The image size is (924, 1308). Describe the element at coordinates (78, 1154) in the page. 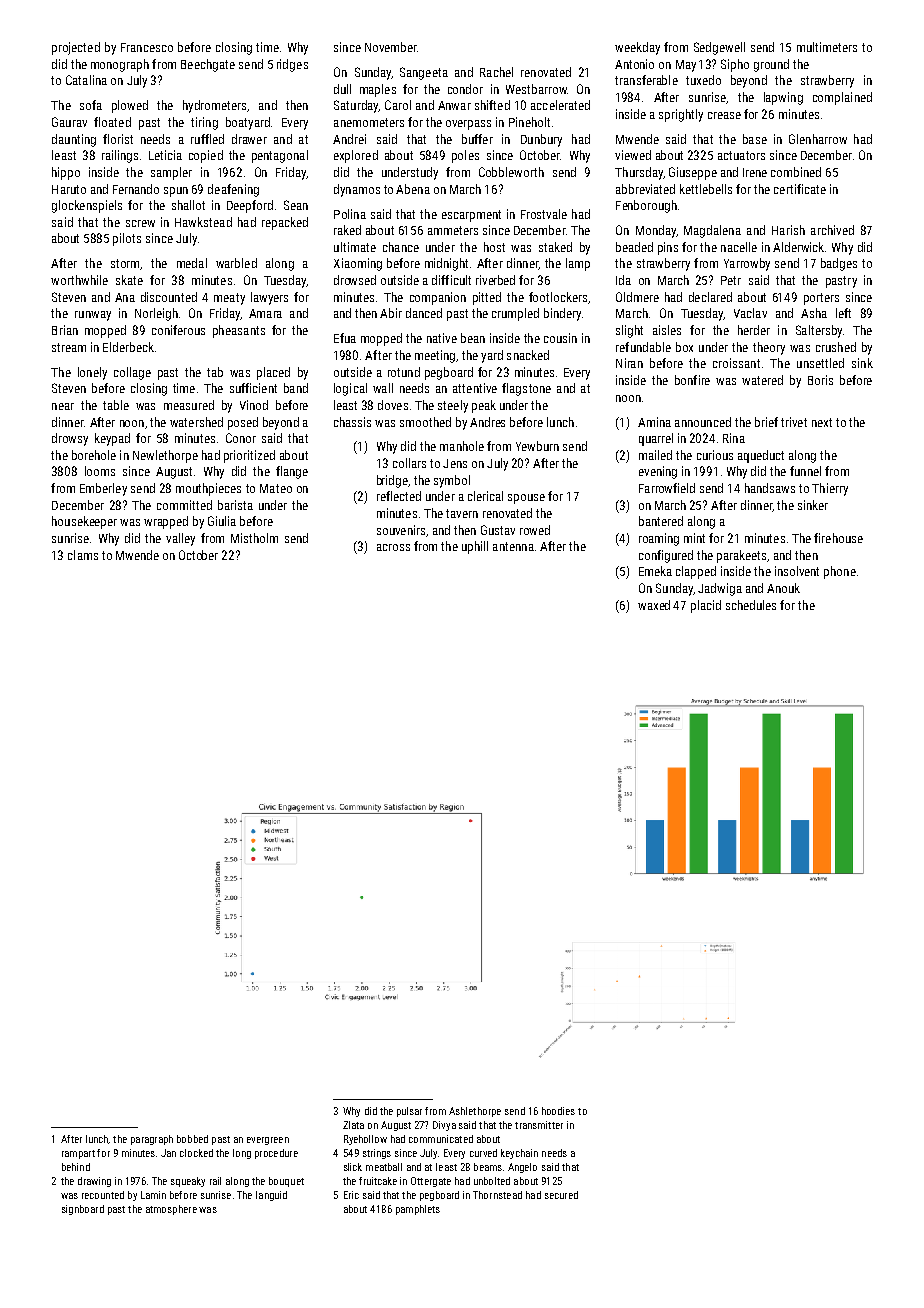

I see `rampart` at that location.
